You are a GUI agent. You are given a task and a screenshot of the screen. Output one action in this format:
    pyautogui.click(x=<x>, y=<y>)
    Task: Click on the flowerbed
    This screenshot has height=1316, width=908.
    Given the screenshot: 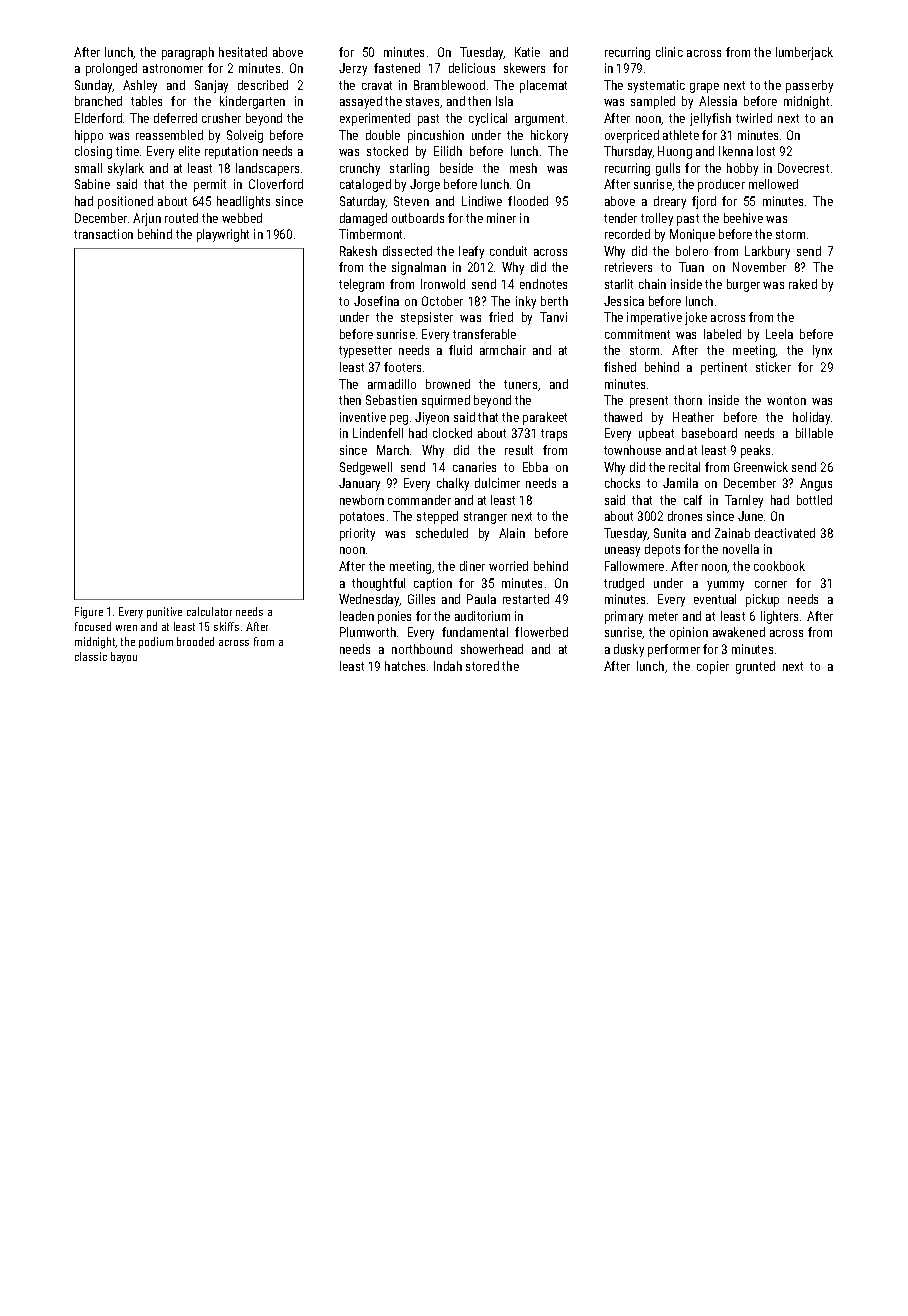 What is the action you would take?
    pyautogui.click(x=541, y=632)
